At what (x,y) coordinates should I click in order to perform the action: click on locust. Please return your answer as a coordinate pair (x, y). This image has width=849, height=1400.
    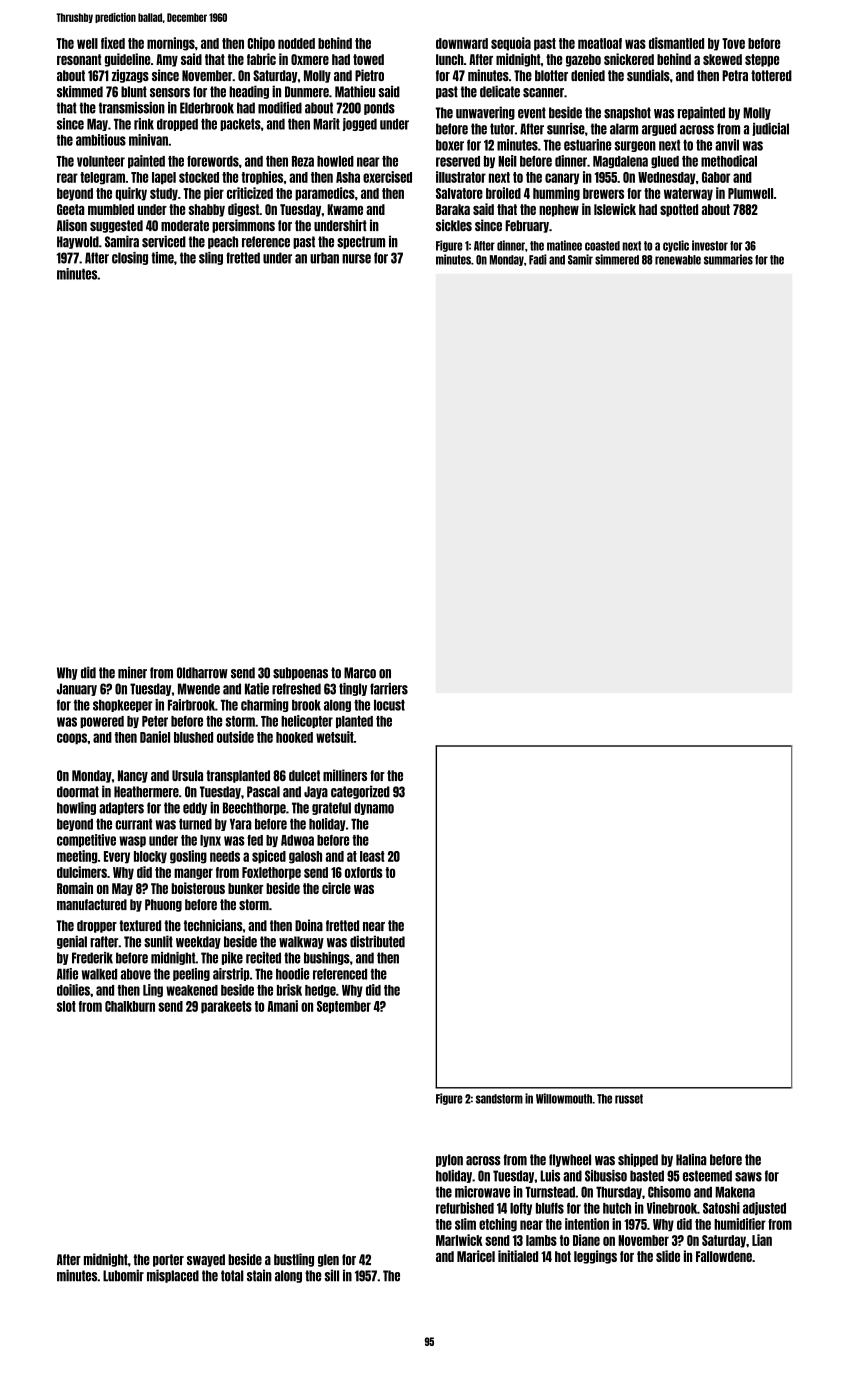
    Looking at the image, I should click on (389, 705).
